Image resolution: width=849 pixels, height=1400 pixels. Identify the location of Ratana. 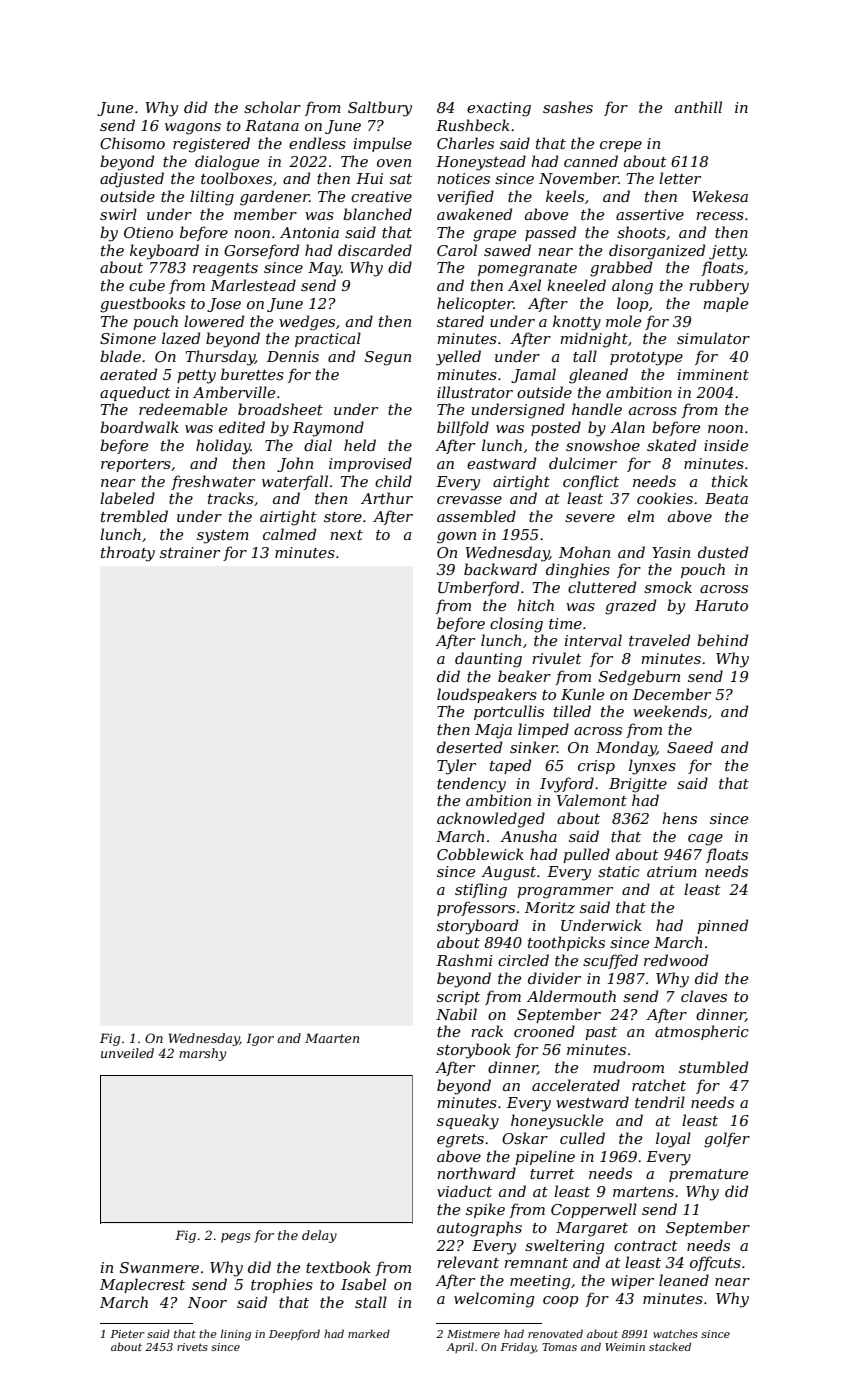
(272, 125).
